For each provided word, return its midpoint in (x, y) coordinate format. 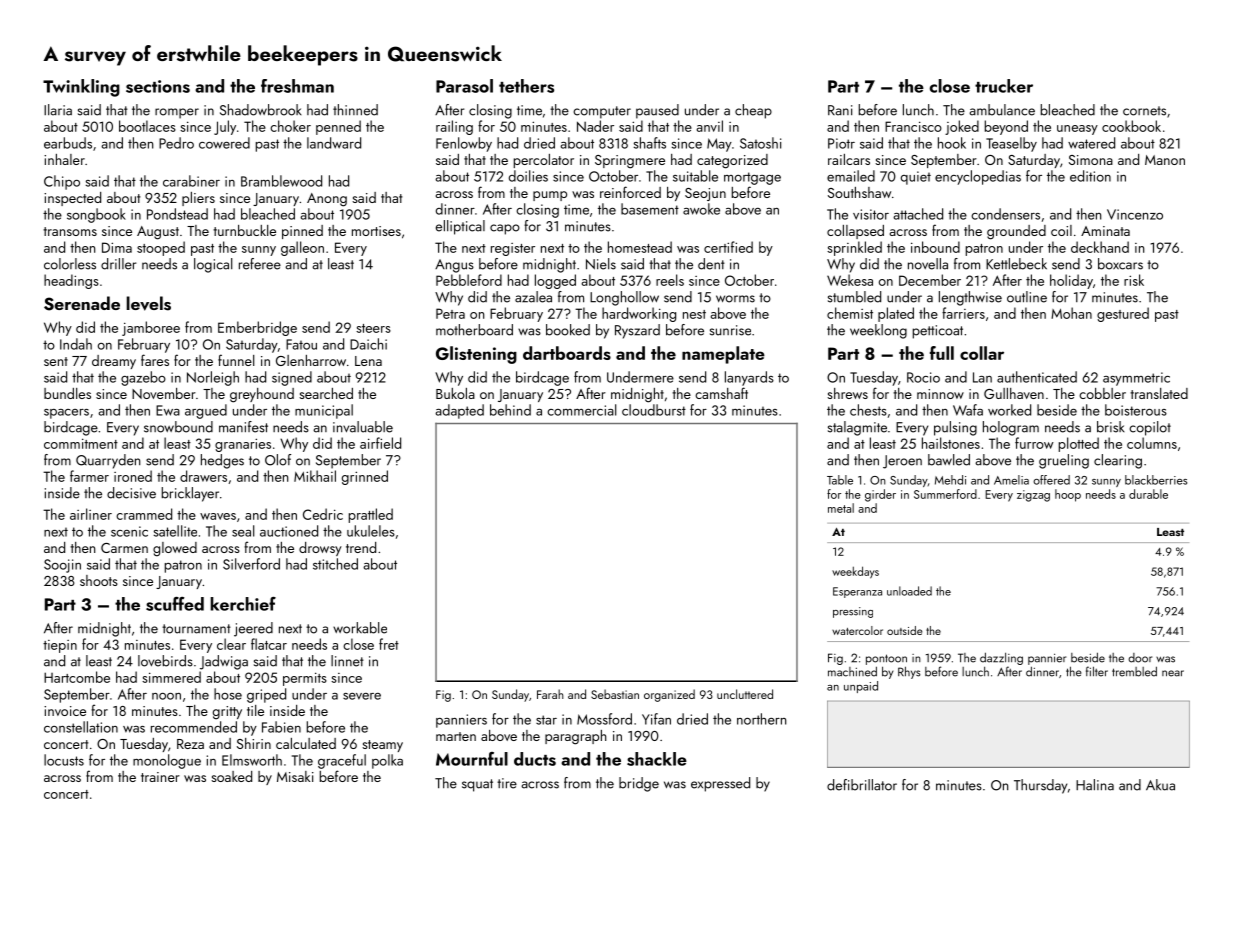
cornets (1144, 111)
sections (158, 86)
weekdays (855, 572)
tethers (526, 86)
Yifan (656, 719)
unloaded (909, 591)
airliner (91, 514)
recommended (194, 727)
